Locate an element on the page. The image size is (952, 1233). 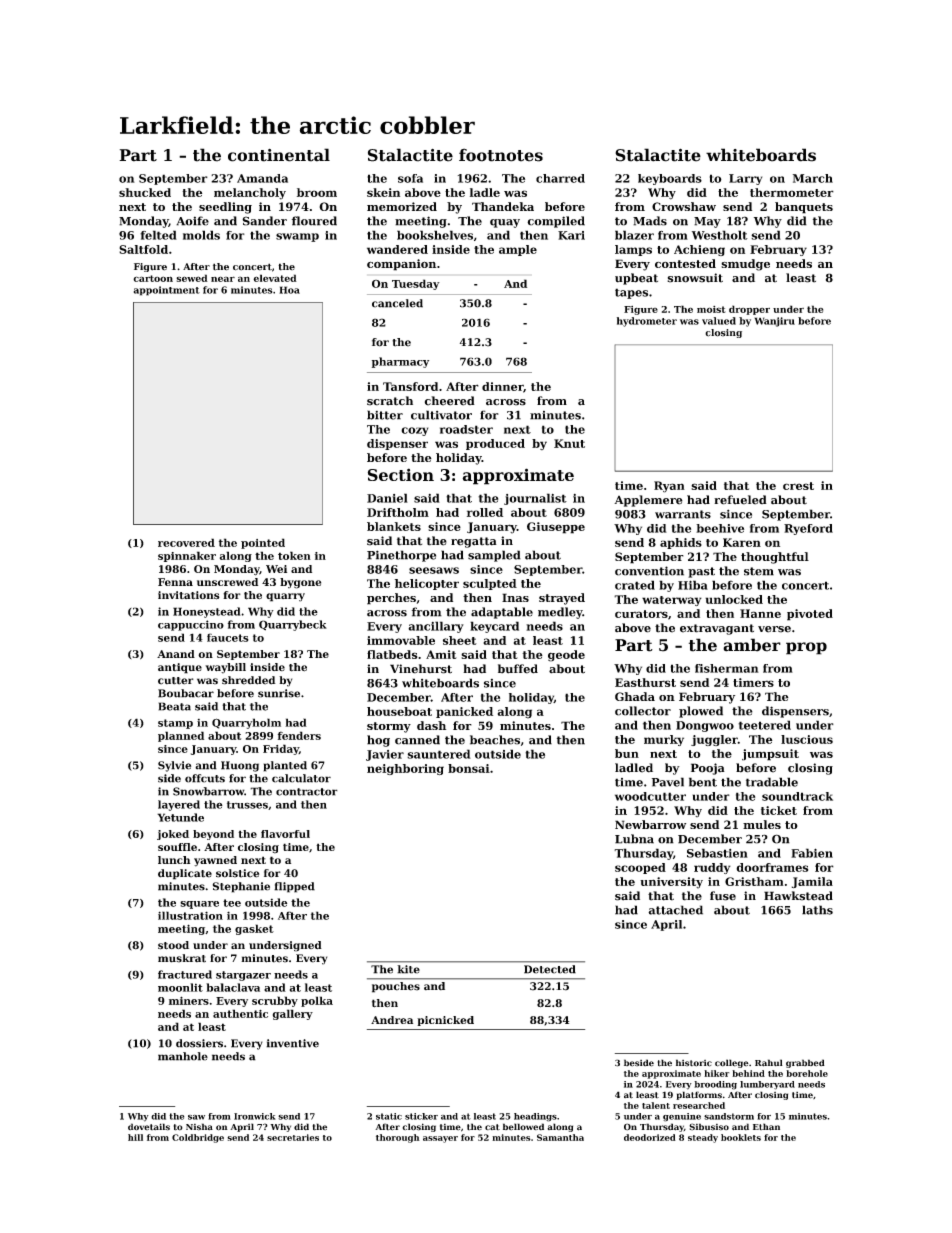
Knut is located at coordinates (569, 443).
